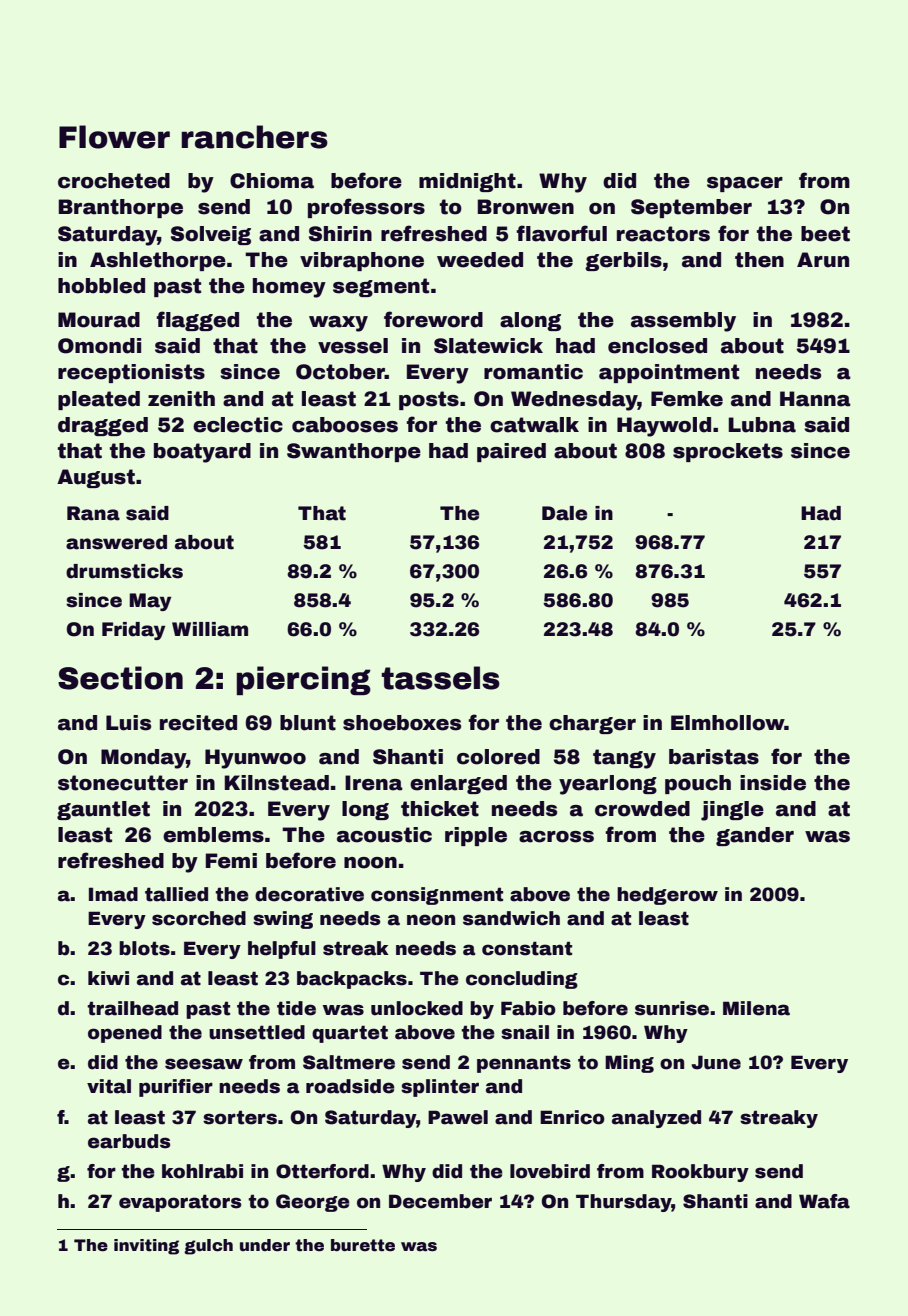  What do you see at coordinates (745, 184) in the image?
I see `spacer` at bounding box center [745, 184].
